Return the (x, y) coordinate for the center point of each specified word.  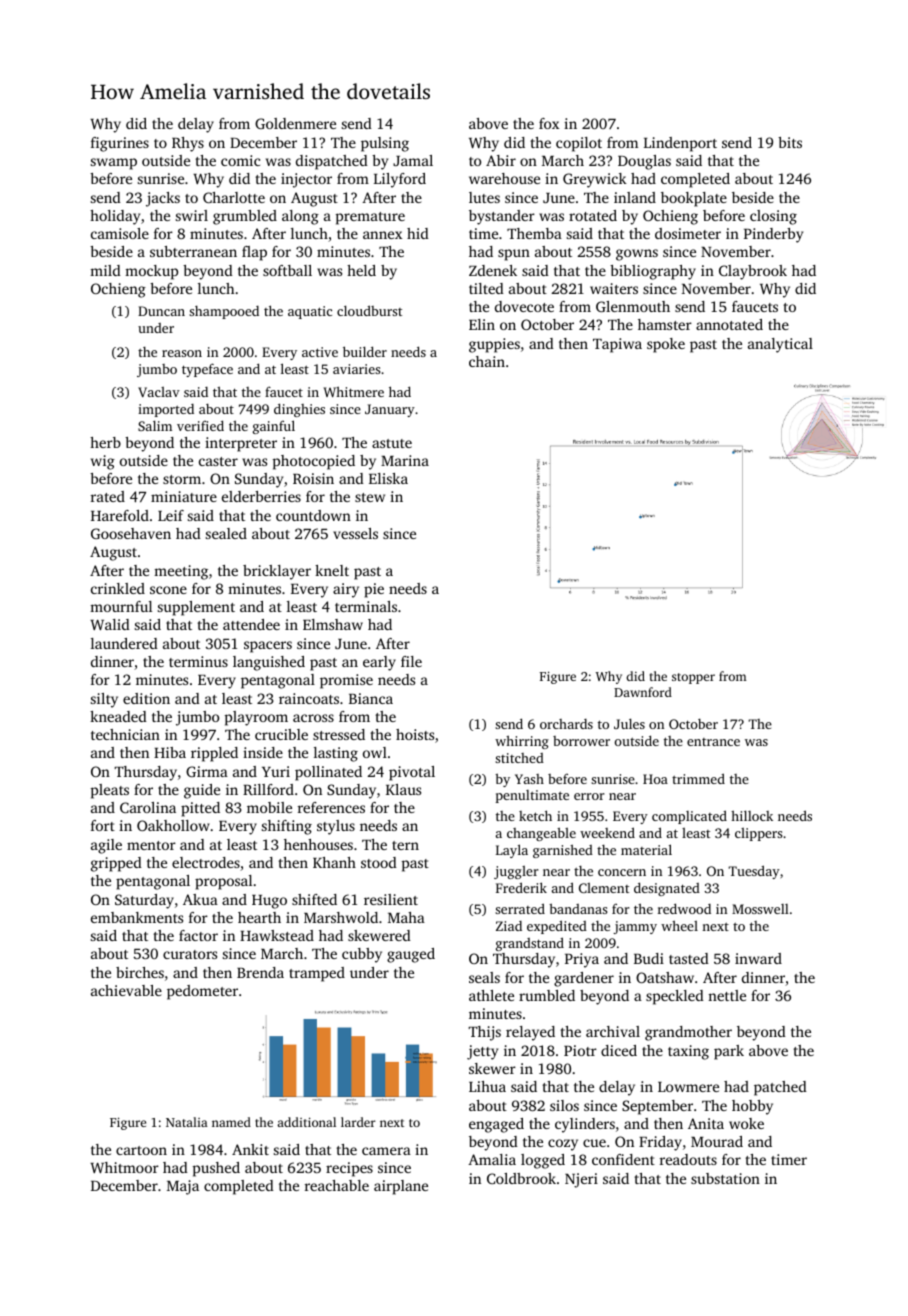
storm (182, 479)
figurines (120, 144)
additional (306, 1122)
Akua (200, 899)
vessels (355, 533)
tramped (317, 974)
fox (549, 123)
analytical (780, 345)
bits (790, 142)
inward (758, 958)
